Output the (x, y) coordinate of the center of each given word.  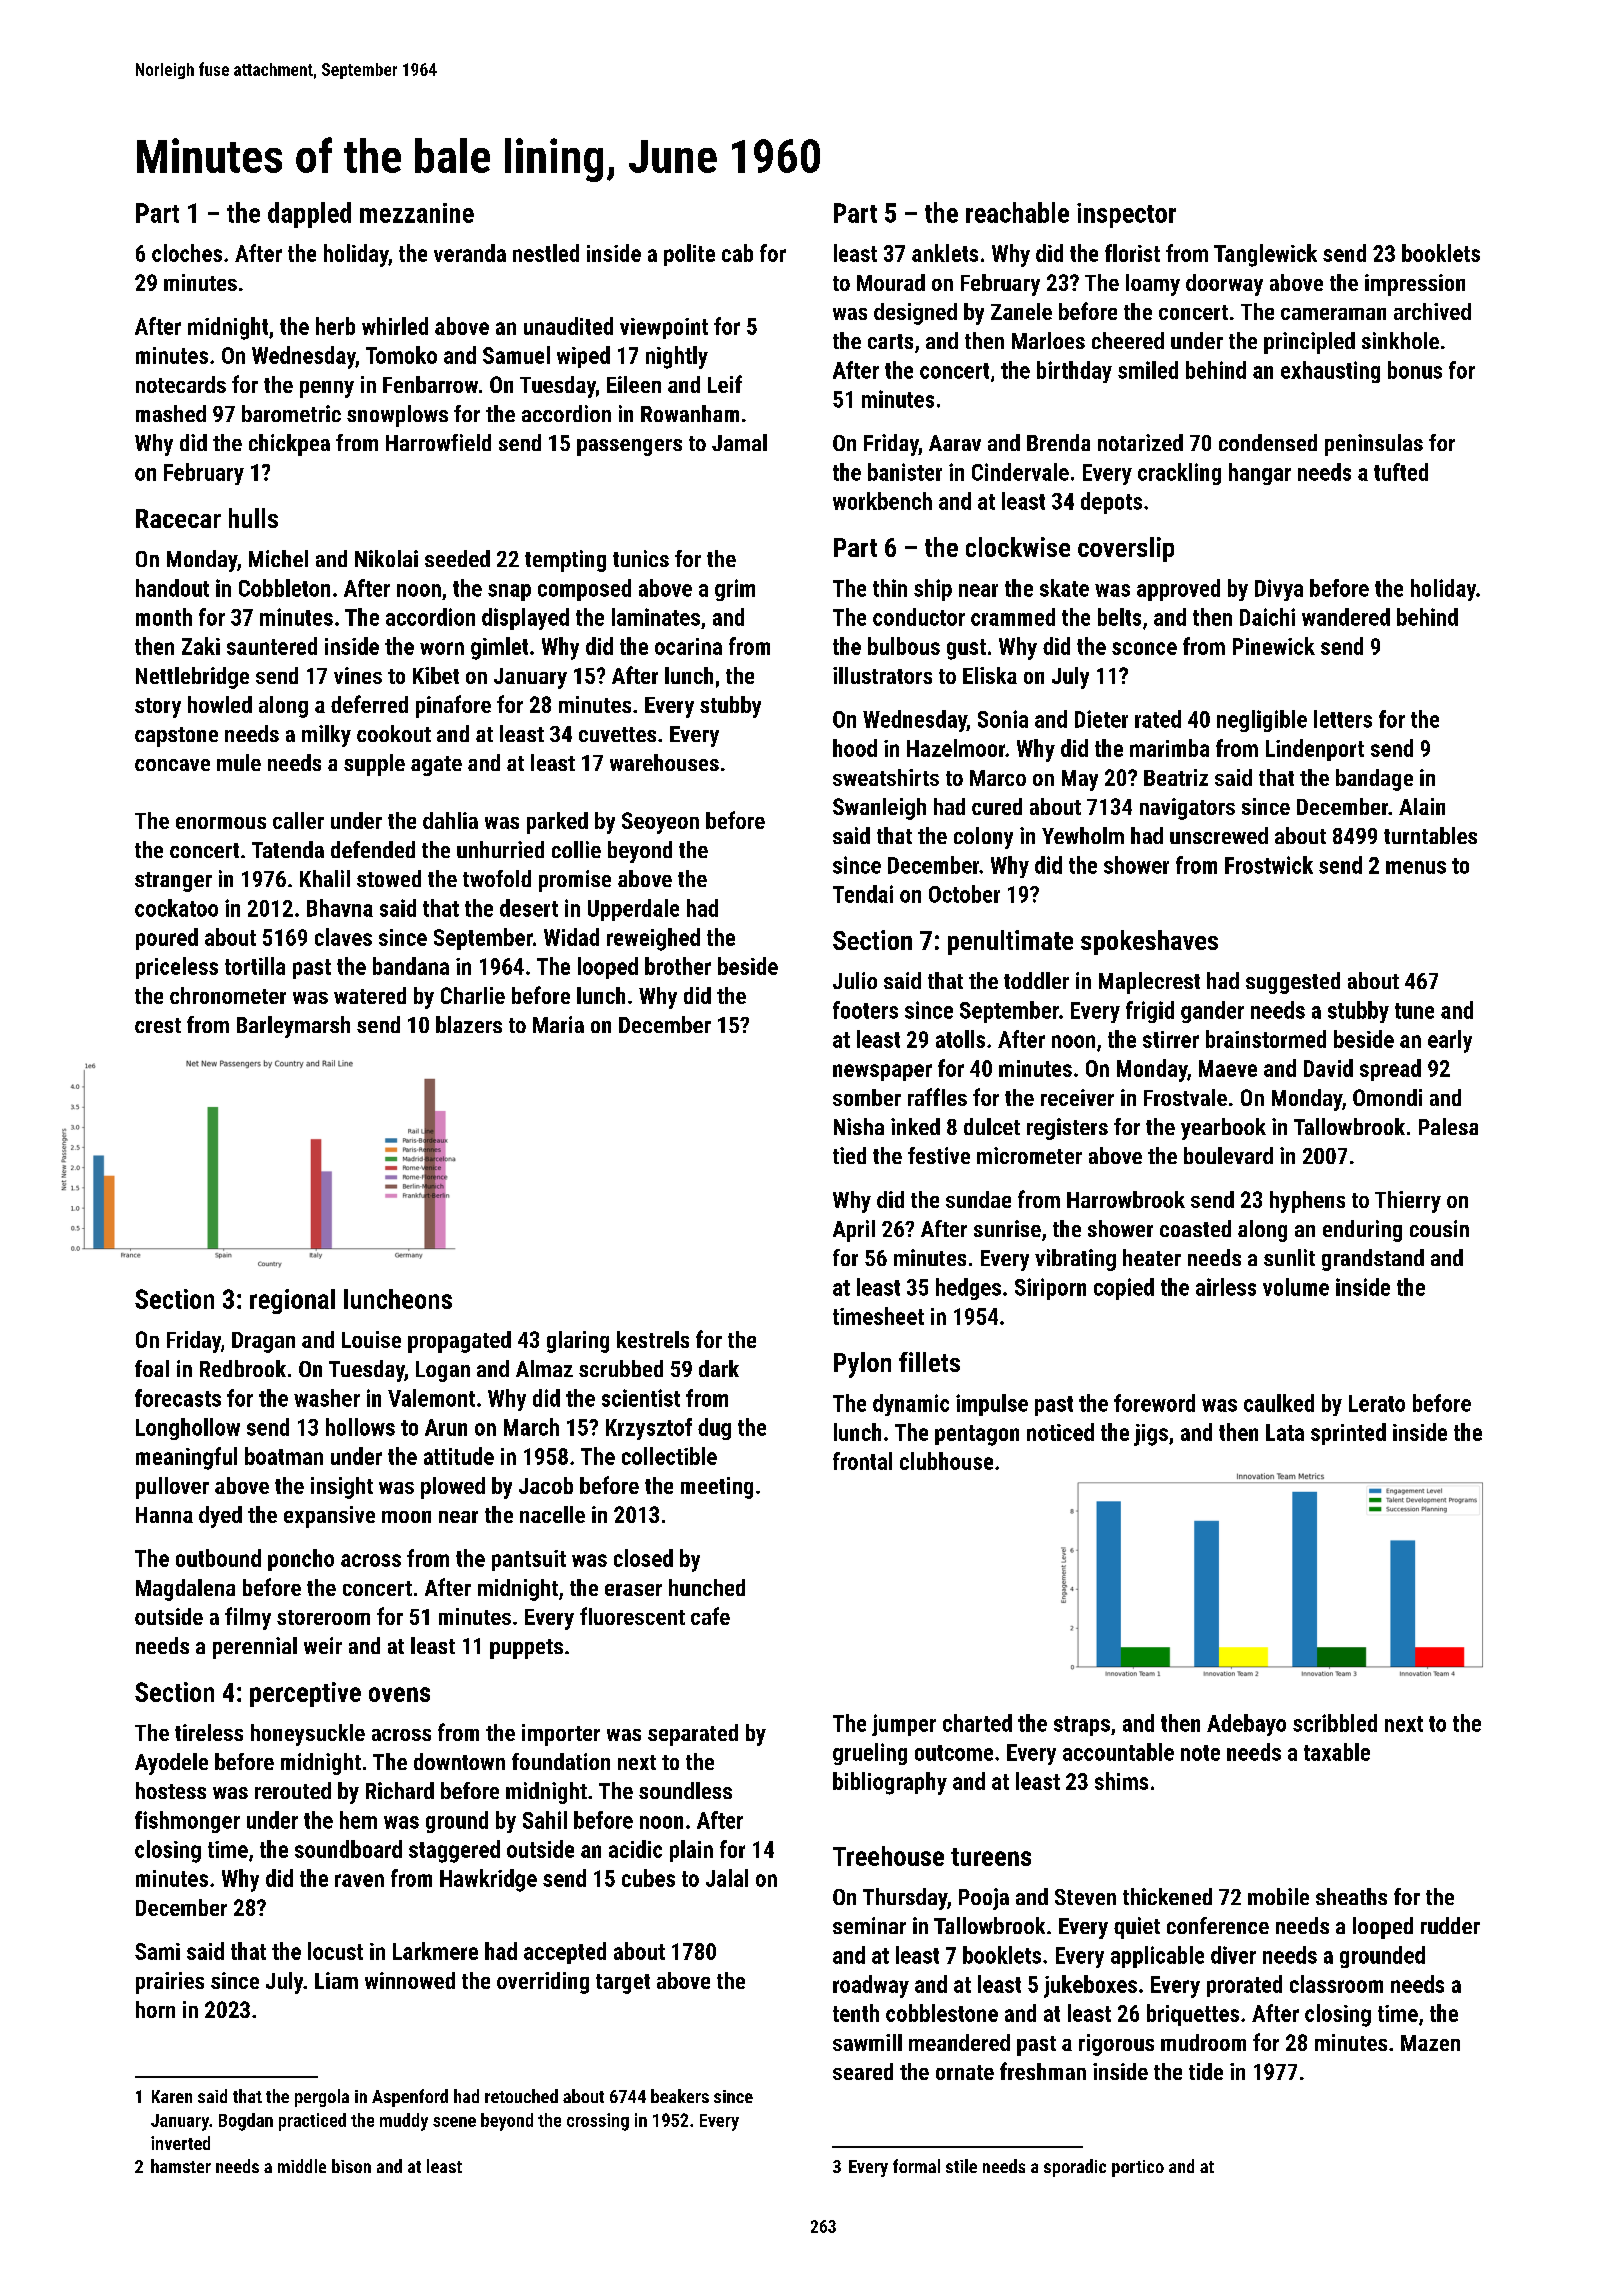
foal (152, 1368)
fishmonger (187, 1822)
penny (327, 389)
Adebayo (1246, 1725)
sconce (1144, 648)
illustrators (882, 675)
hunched (707, 1587)
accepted (565, 1953)
